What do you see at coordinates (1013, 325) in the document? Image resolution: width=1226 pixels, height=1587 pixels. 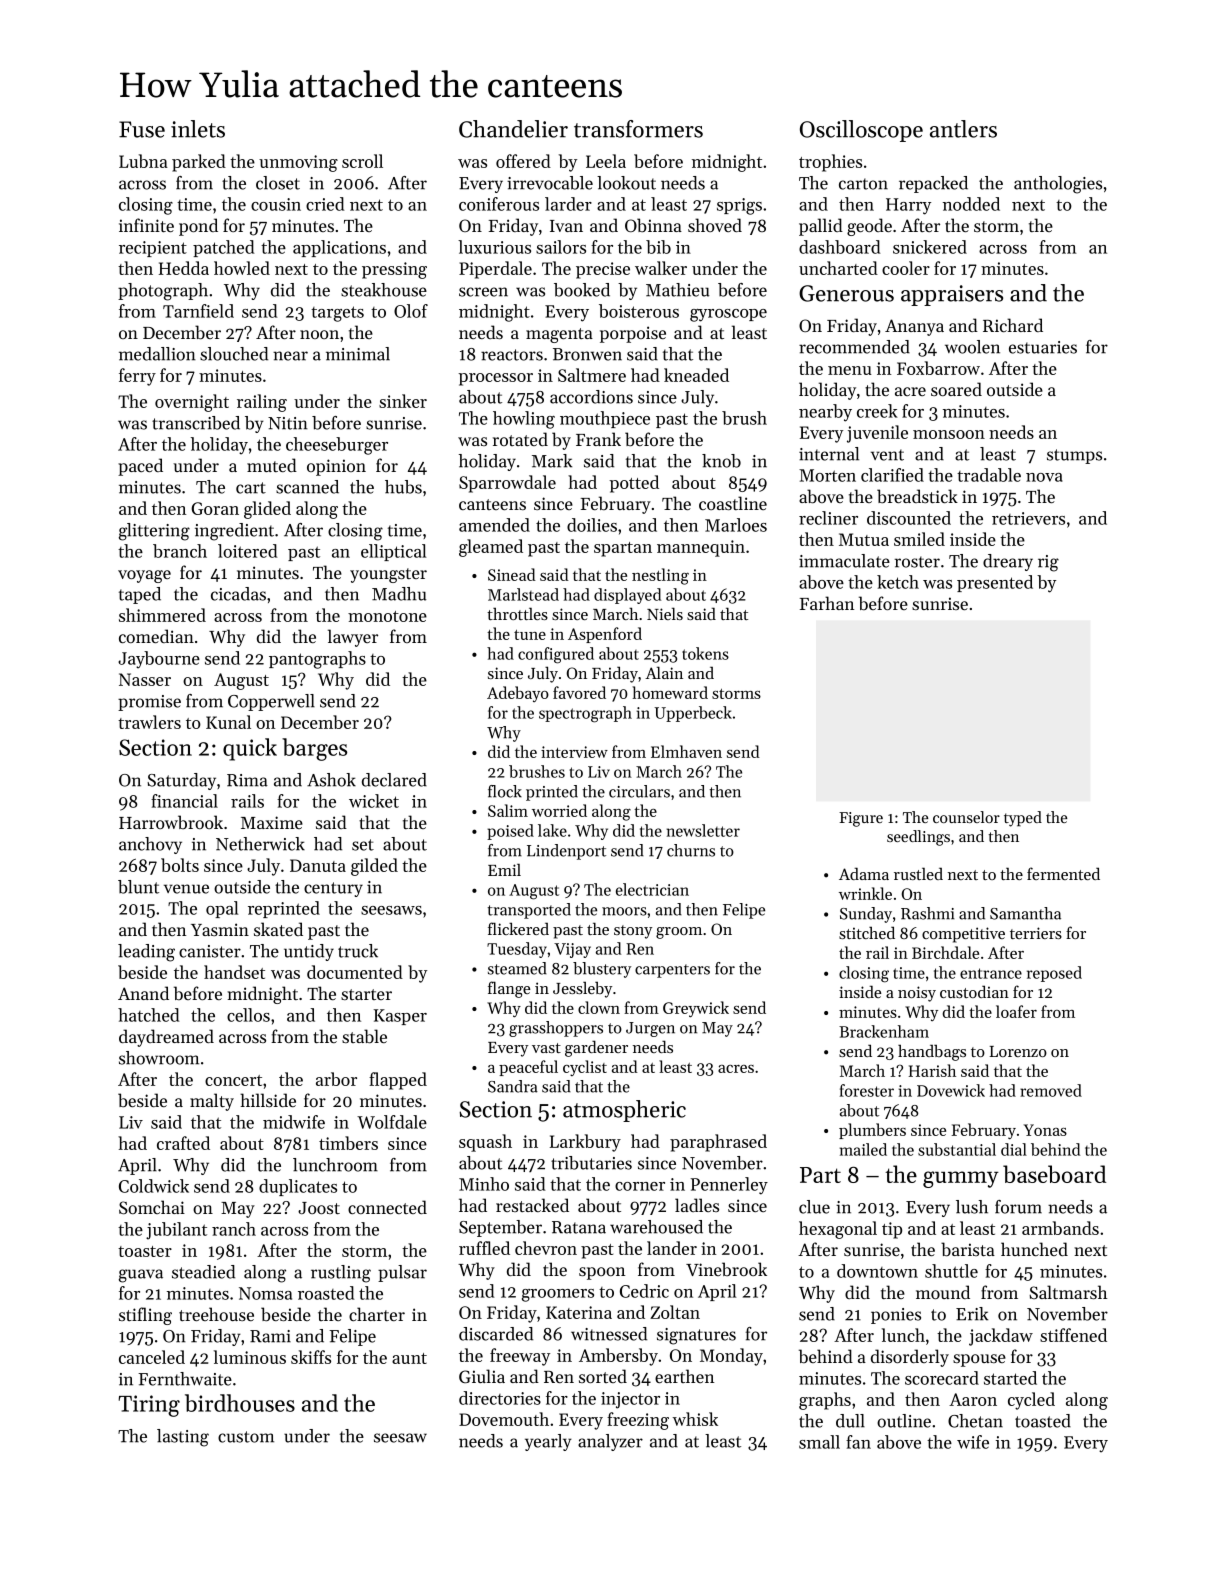 I see `Richard` at bounding box center [1013, 325].
